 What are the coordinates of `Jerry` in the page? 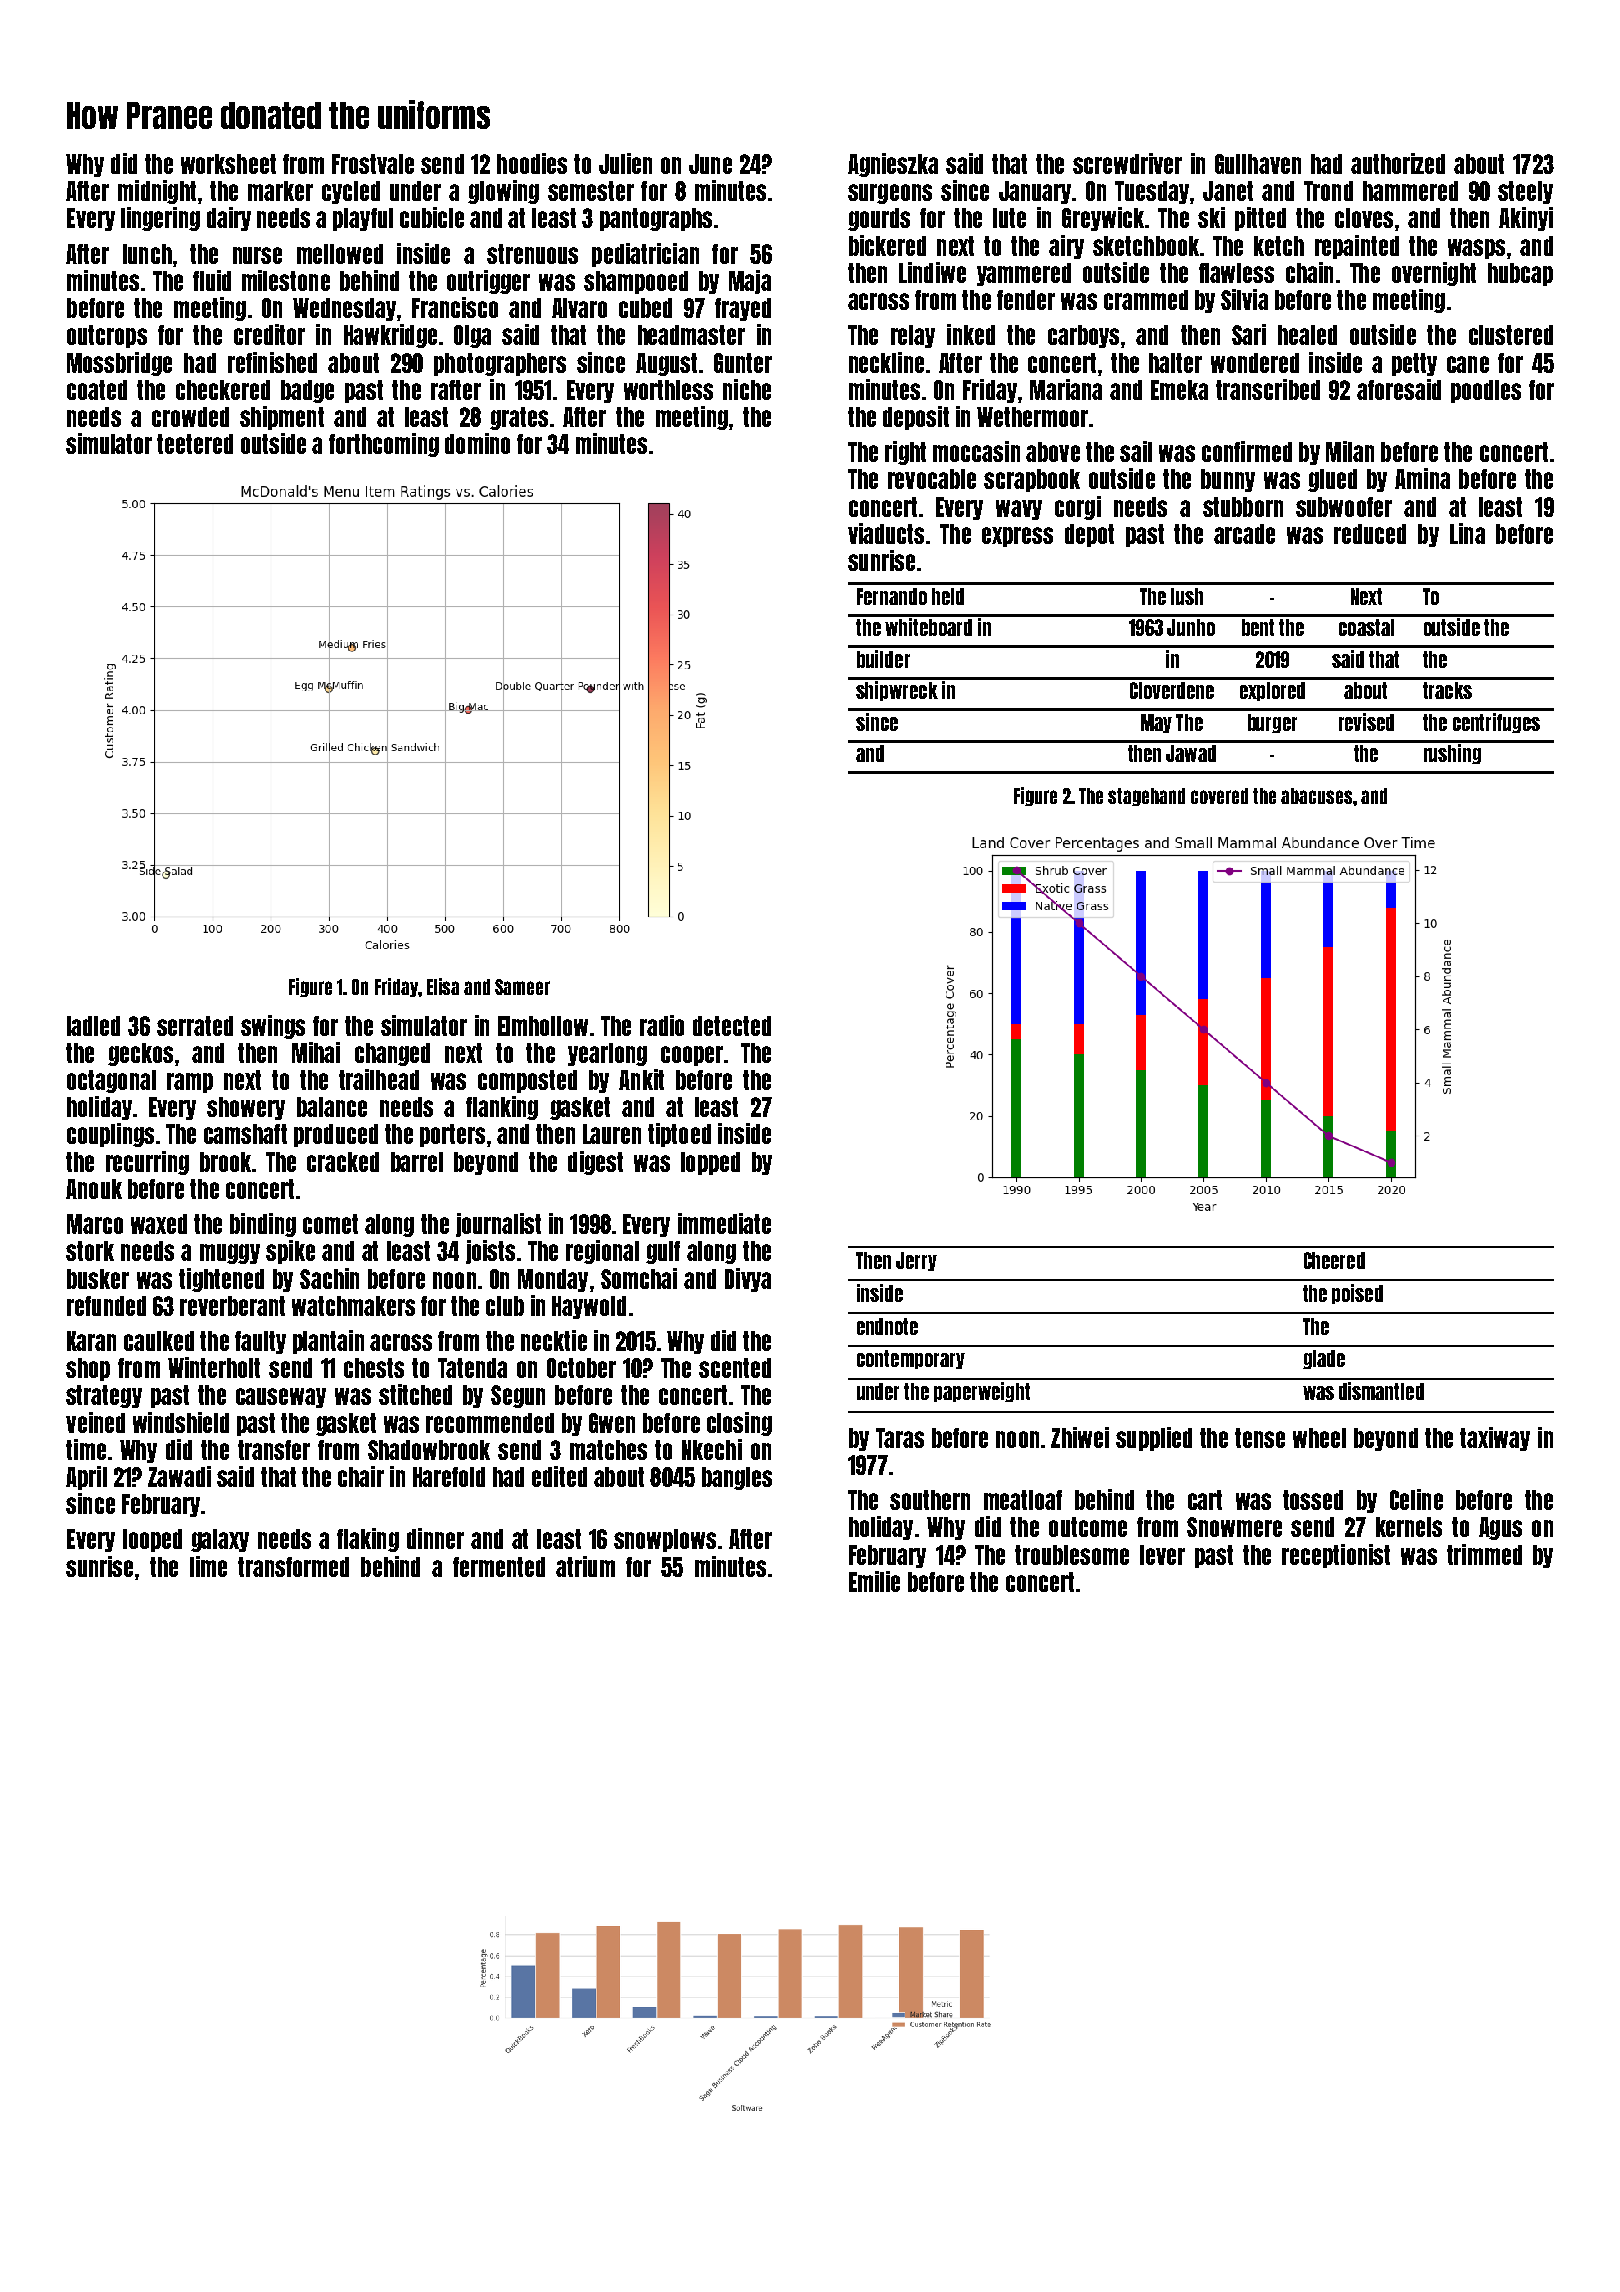 It's located at (916, 1261).
